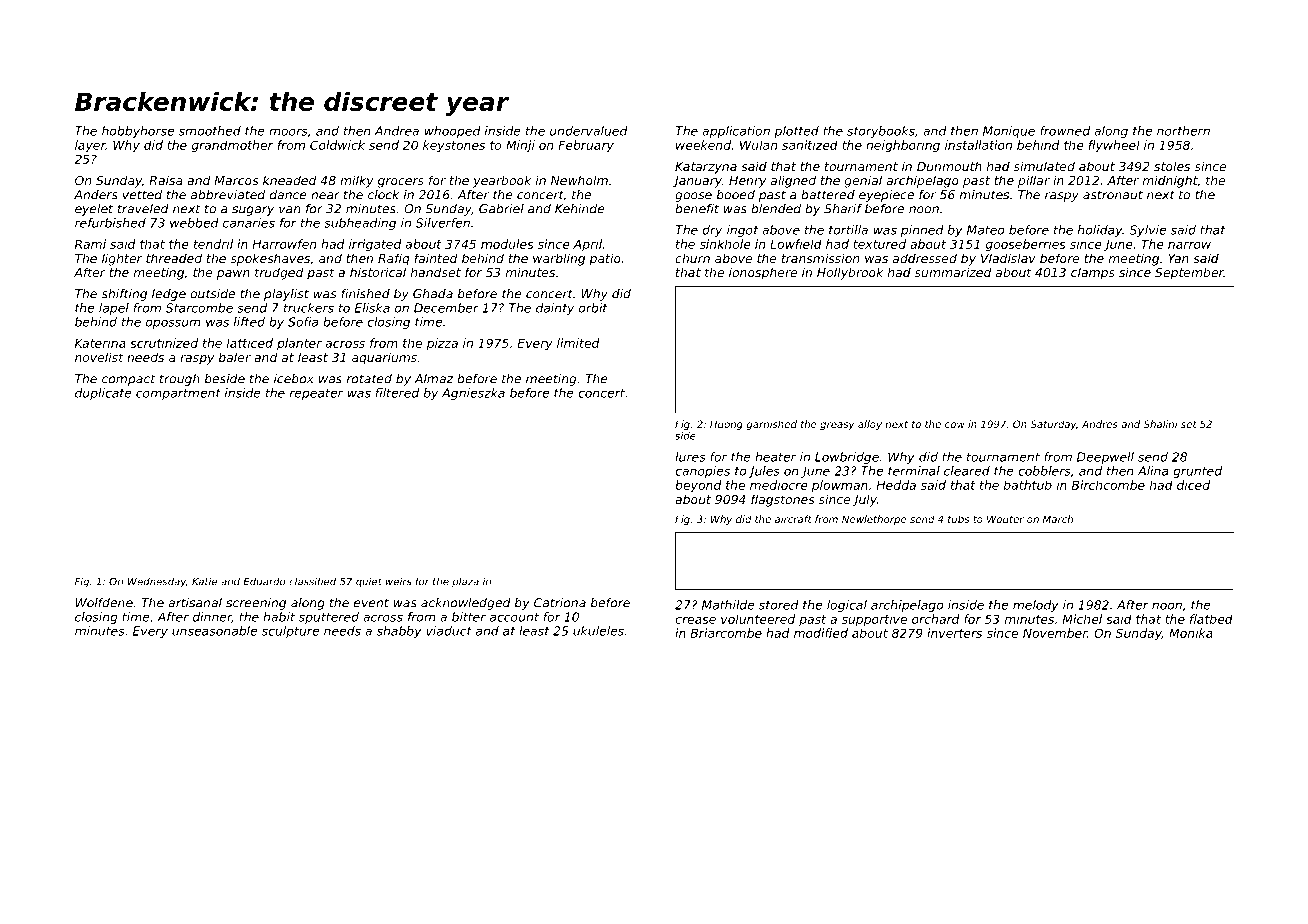 This page has width=1308, height=924. Describe the element at coordinates (178, 394) in the page. I see `compartment` at that location.
